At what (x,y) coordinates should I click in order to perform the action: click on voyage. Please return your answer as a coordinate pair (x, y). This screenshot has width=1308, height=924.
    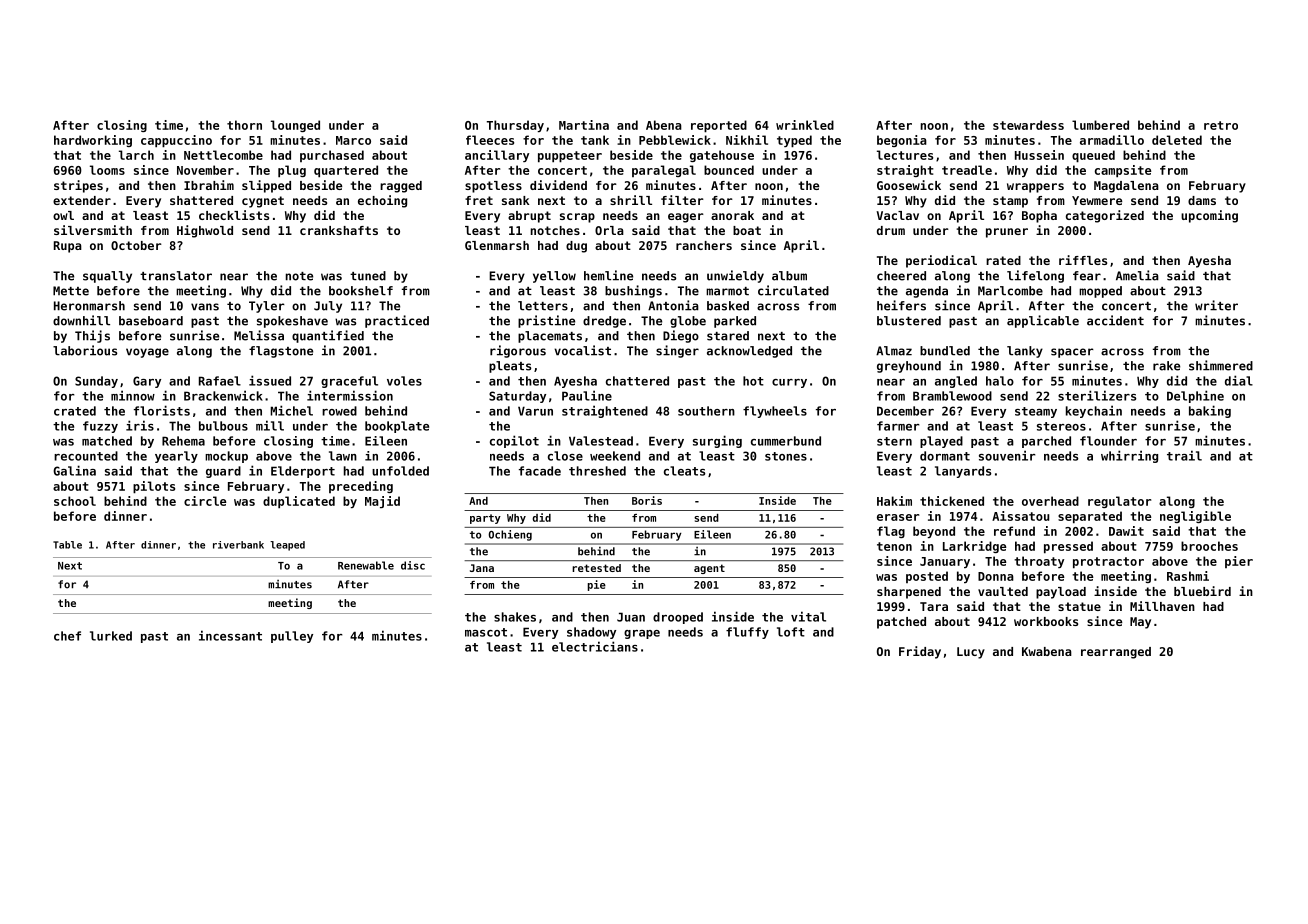
    Looking at the image, I should click on (147, 353).
